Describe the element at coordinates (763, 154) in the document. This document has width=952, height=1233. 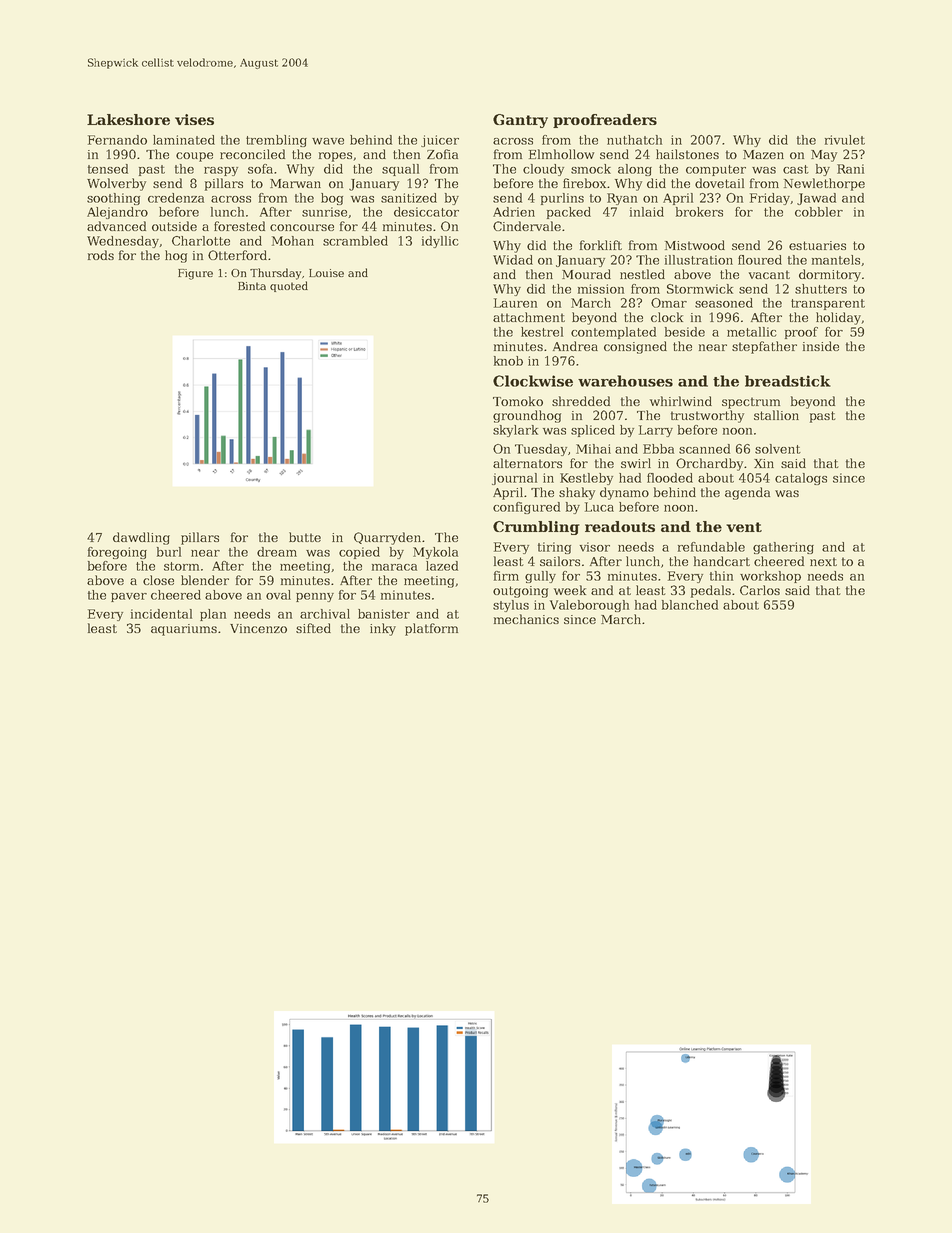
I see `Mazen` at that location.
